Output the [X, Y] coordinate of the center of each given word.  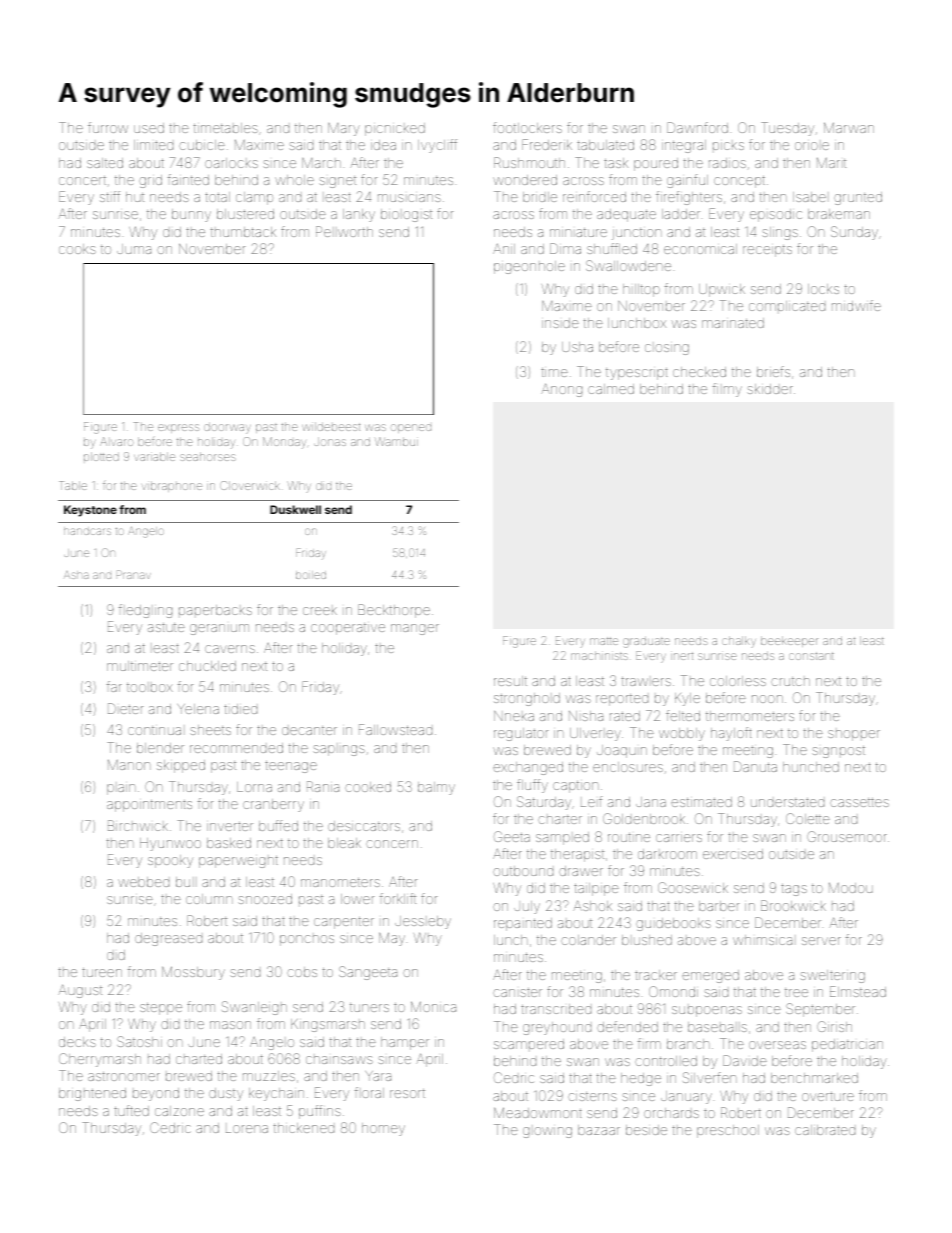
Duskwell [295, 509]
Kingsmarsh [328, 1025]
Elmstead [858, 991]
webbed [143, 882]
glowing [547, 1132]
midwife [856, 305]
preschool [728, 1131]
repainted [523, 924]
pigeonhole [529, 267]
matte [604, 641]
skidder [770, 389]
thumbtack [243, 232]
